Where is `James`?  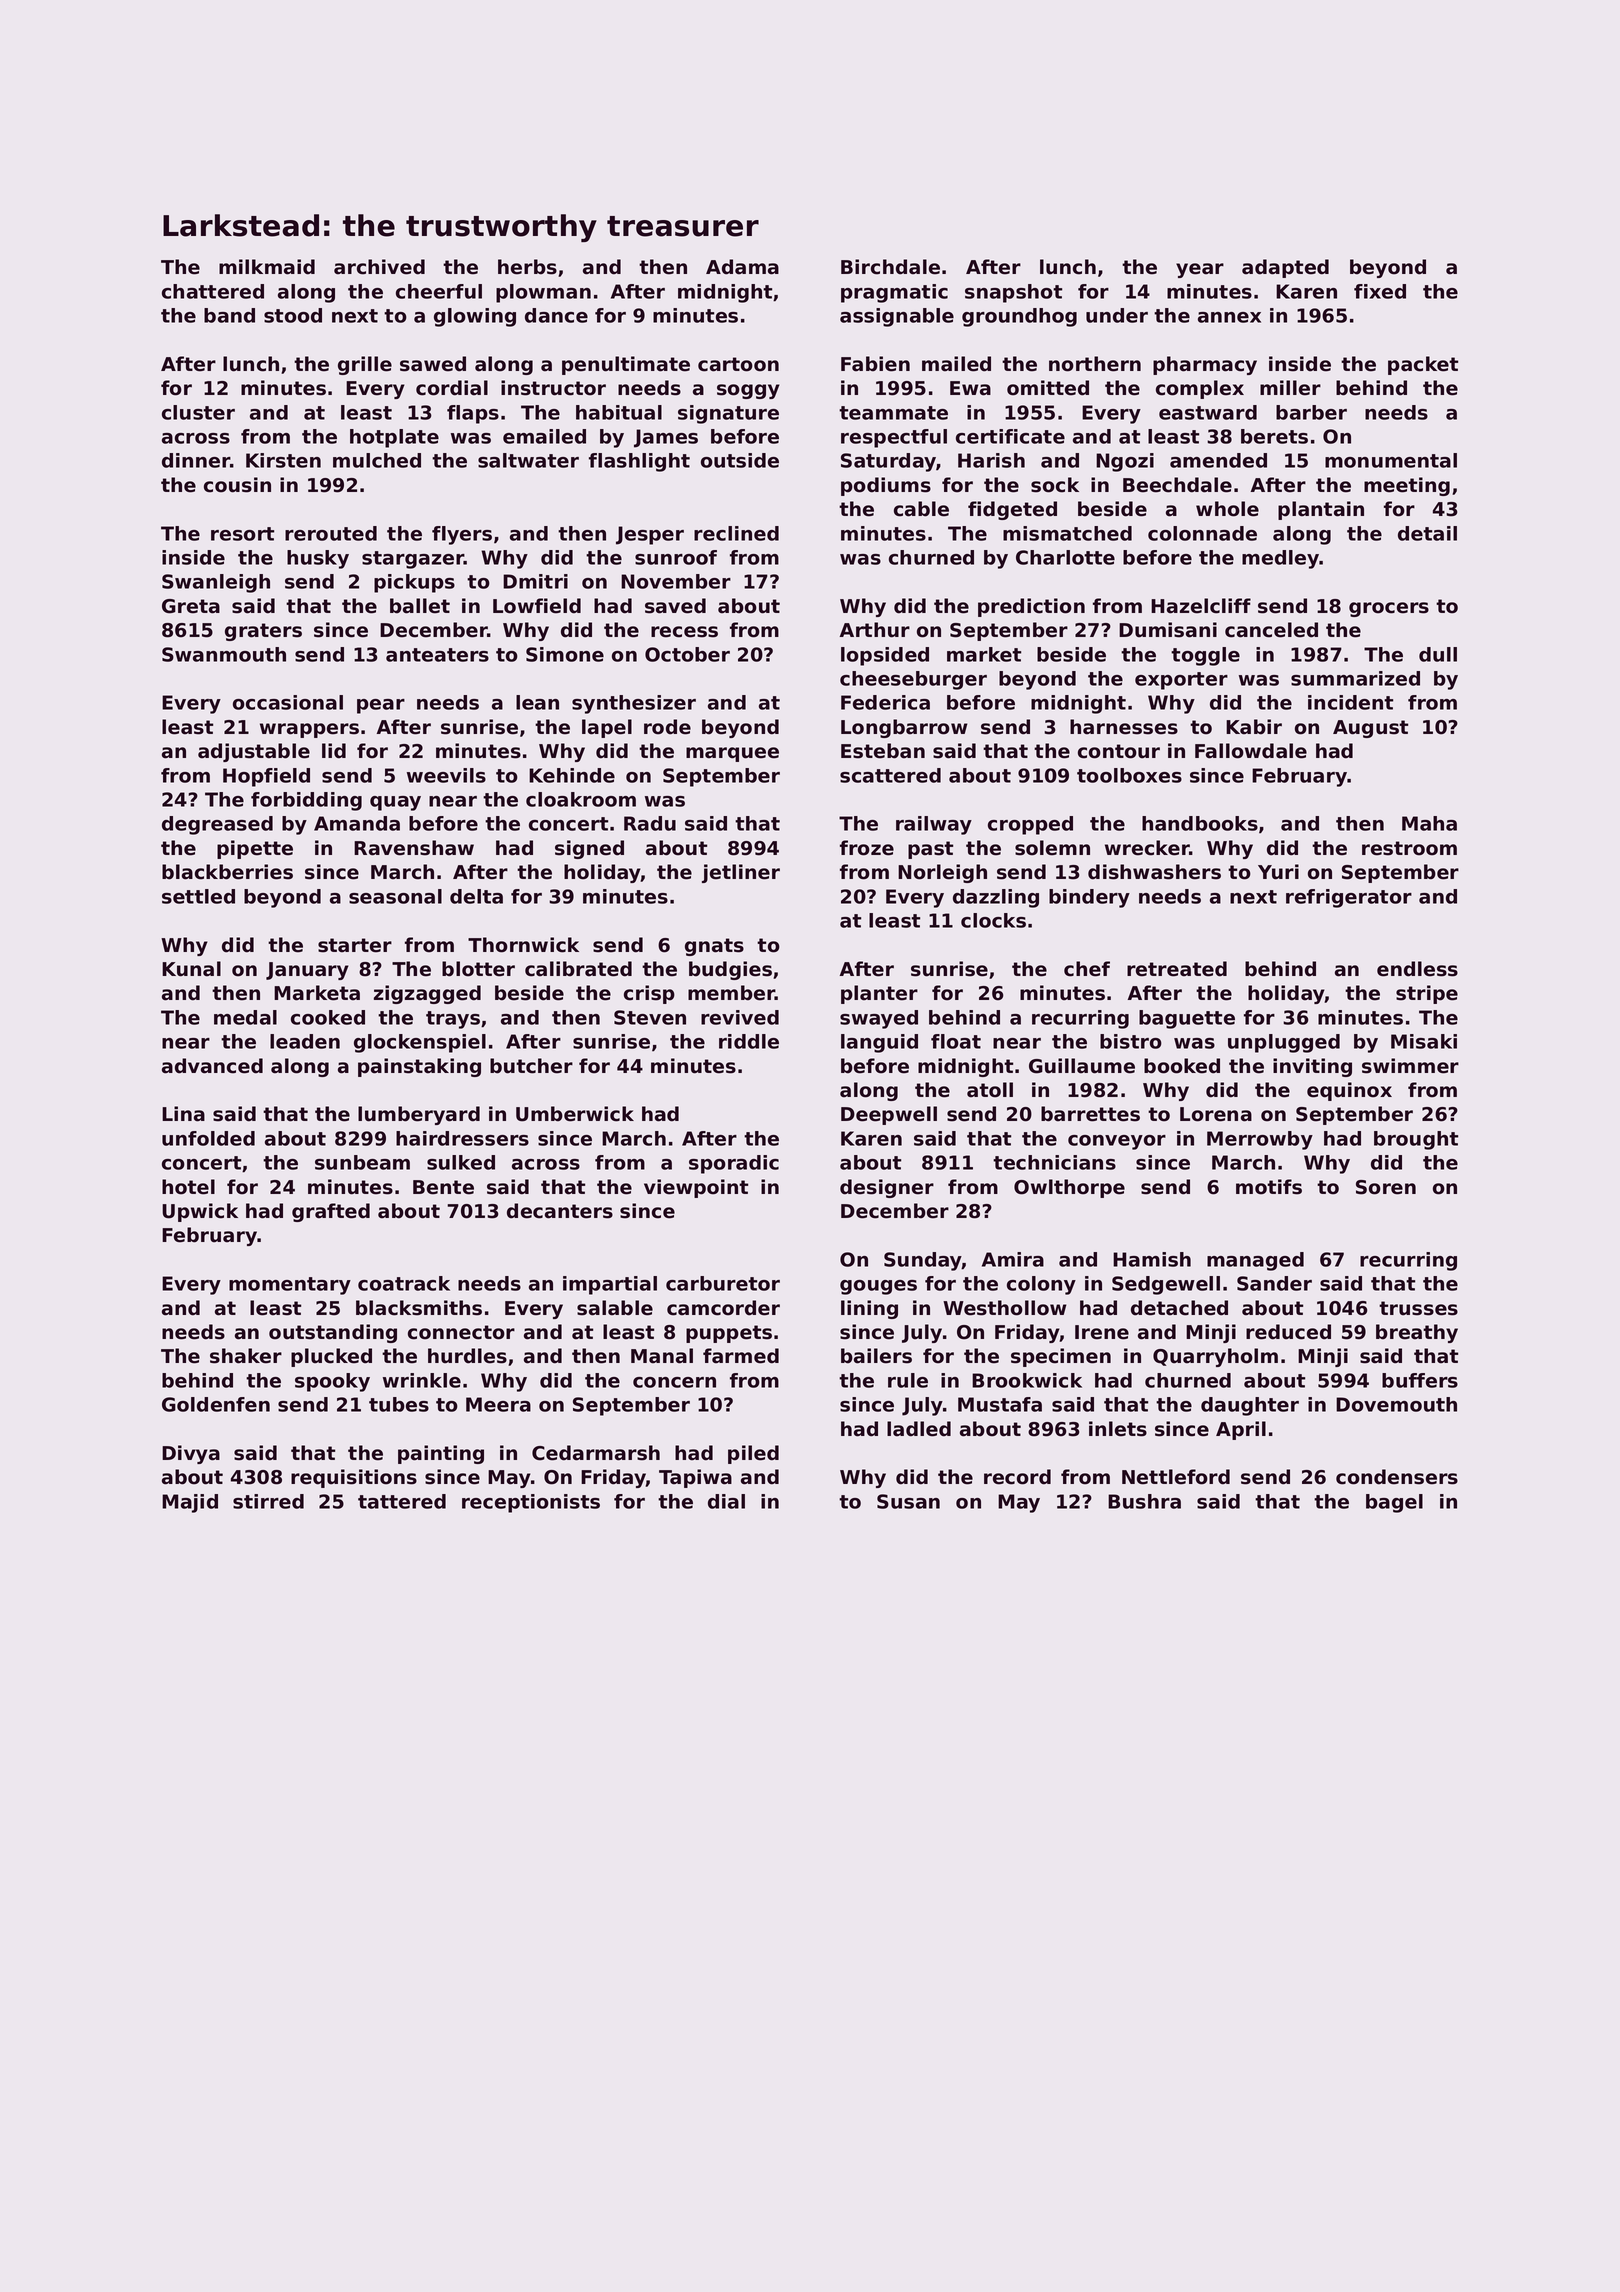 James is located at coordinates (666, 438).
